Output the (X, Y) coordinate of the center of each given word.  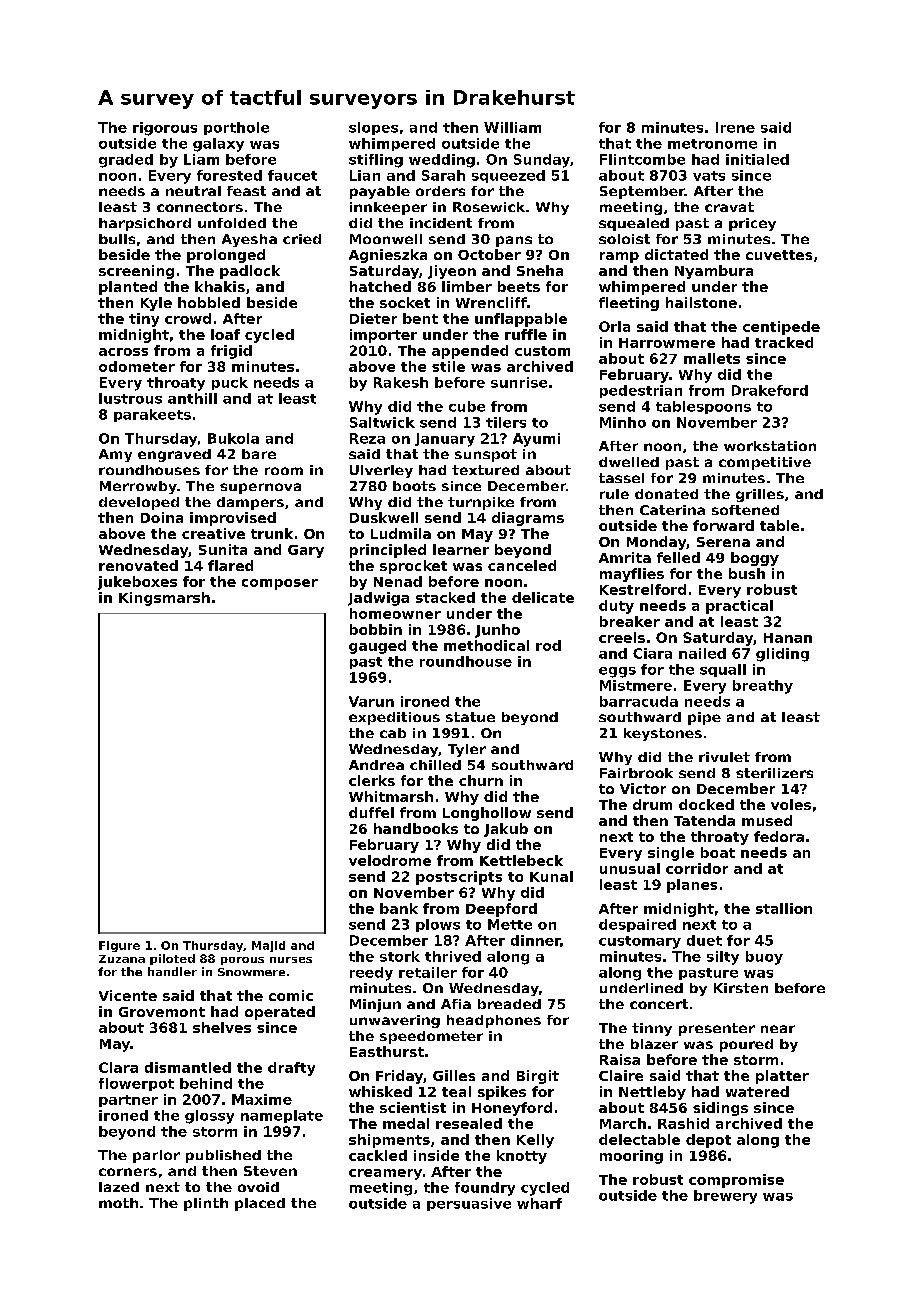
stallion (784, 908)
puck (230, 383)
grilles (760, 495)
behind (206, 1083)
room (284, 471)
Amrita (625, 557)
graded (126, 161)
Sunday (542, 161)
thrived (453, 956)
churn (481, 780)
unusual (630, 868)
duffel (371, 812)
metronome (712, 144)
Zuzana (122, 959)
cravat (729, 207)
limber (467, 286)
